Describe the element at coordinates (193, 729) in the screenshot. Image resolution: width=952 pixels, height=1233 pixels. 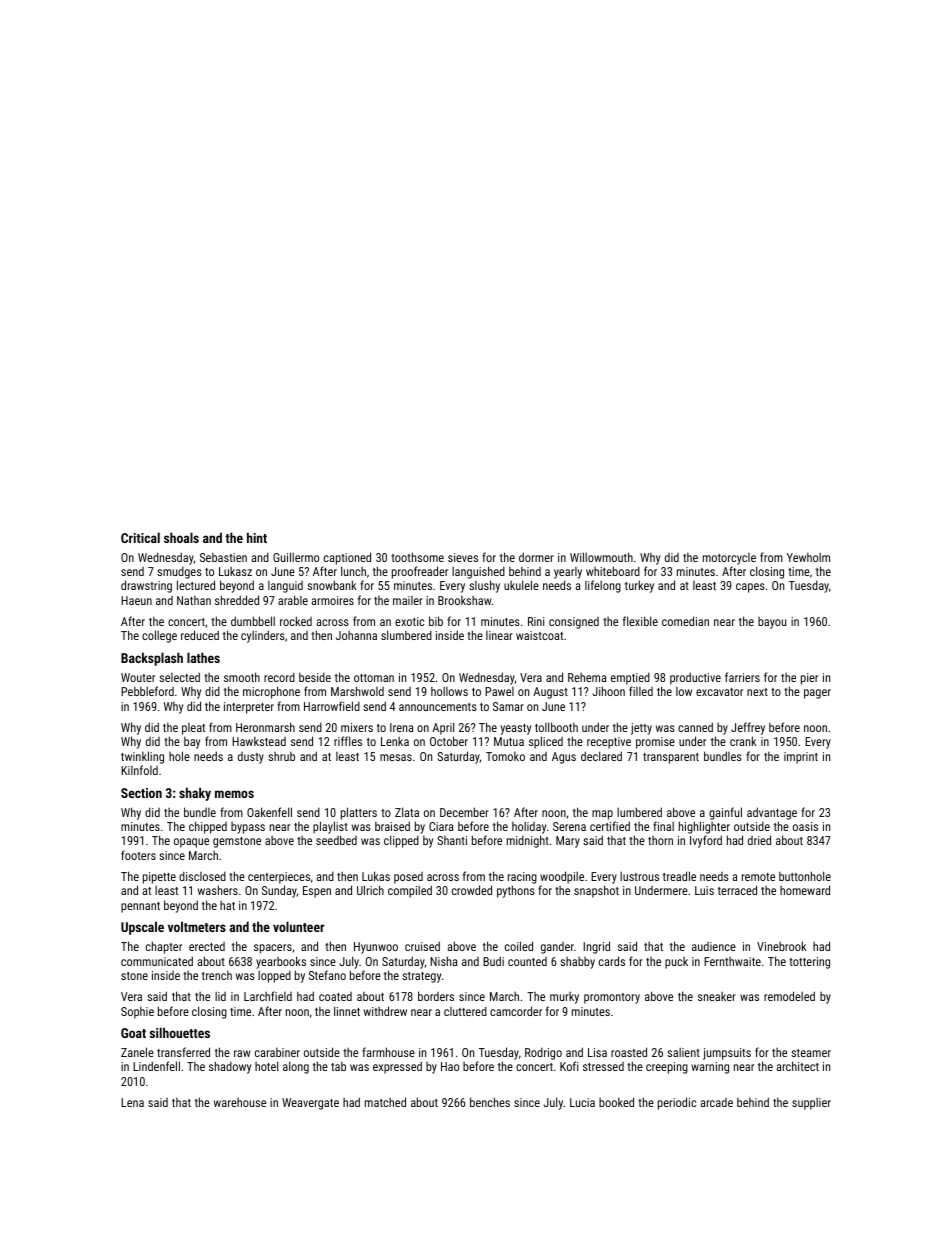
I see `pleat` at that location.
